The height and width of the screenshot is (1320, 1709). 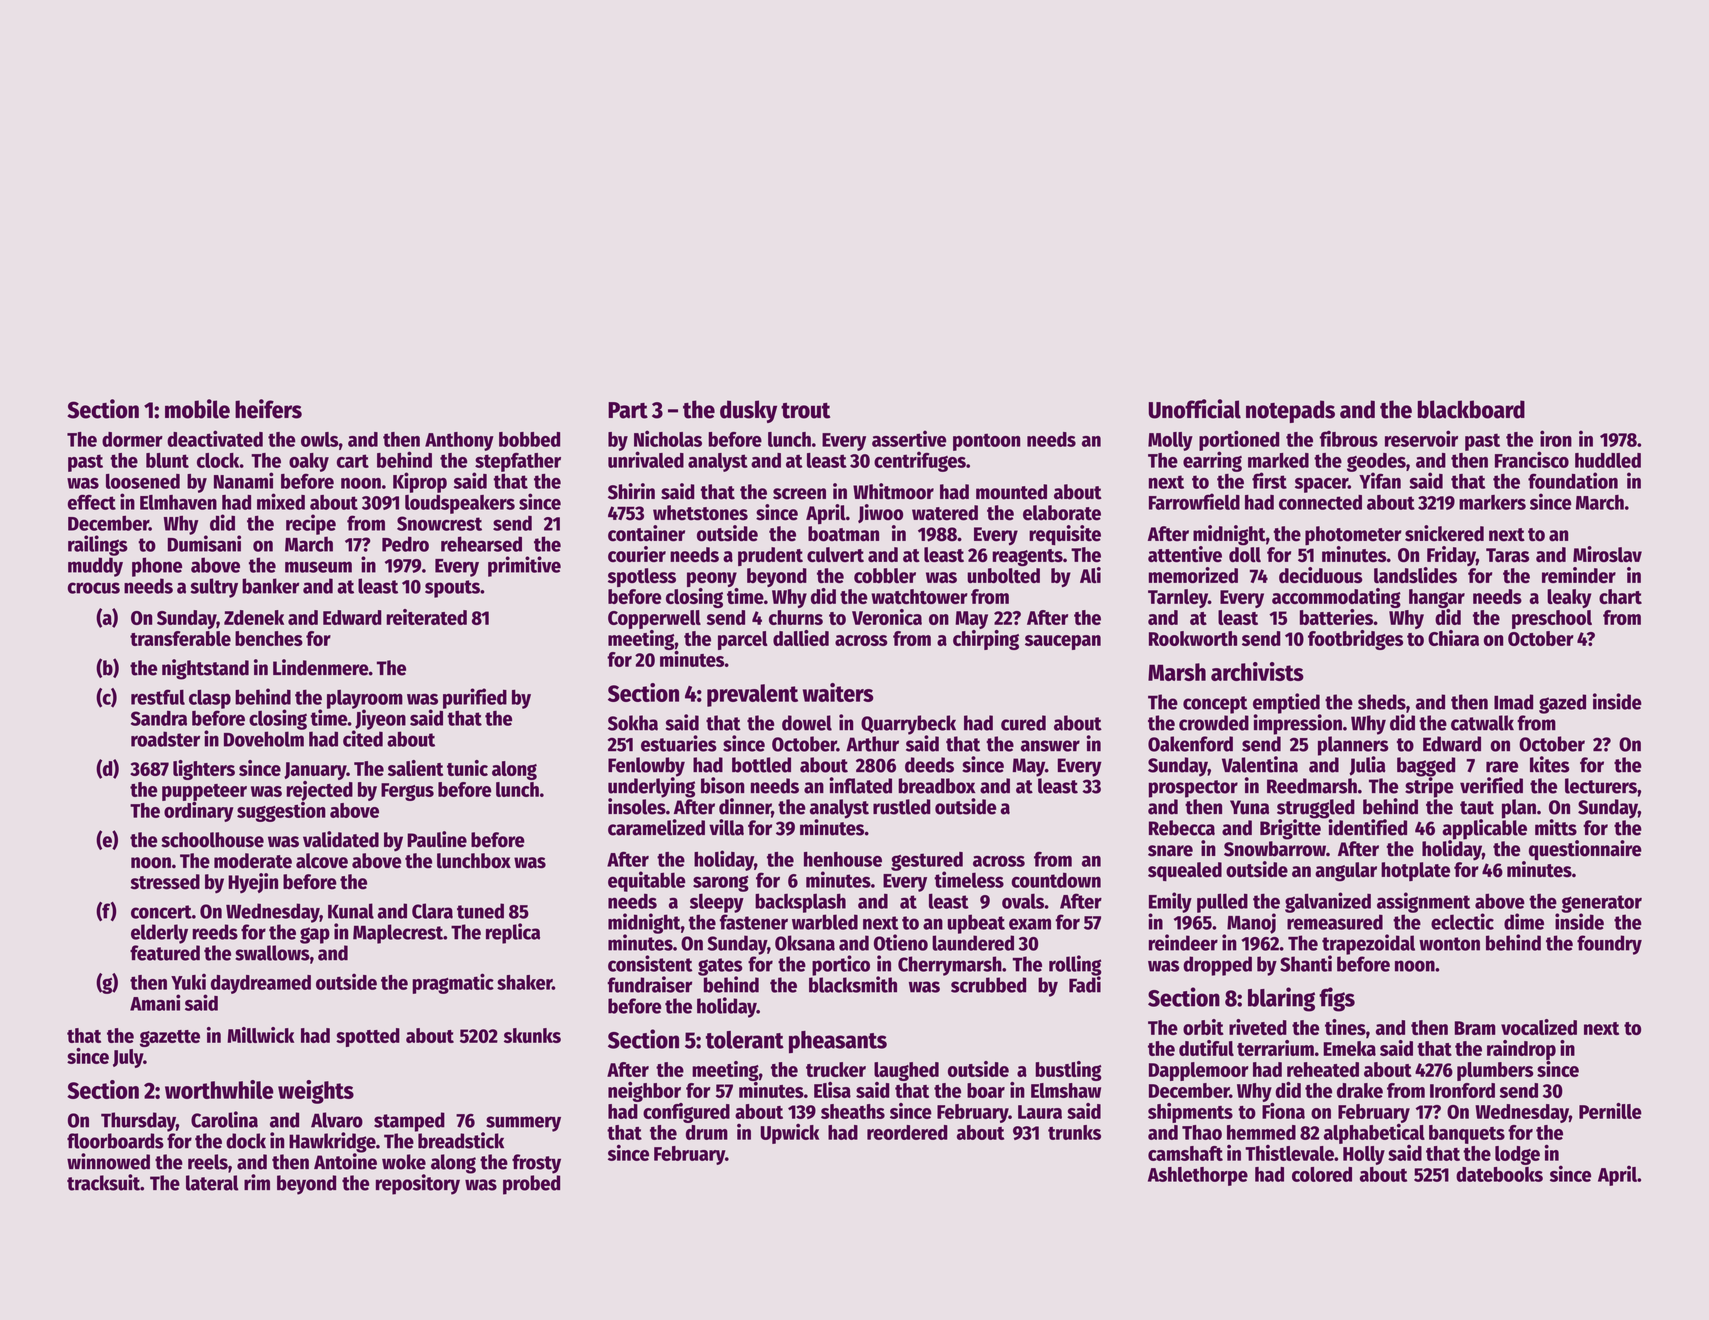 What do you see at coordinates (988, 985) in the screenshot?
I see `scrubbed` at bounding box center [988, 985].
